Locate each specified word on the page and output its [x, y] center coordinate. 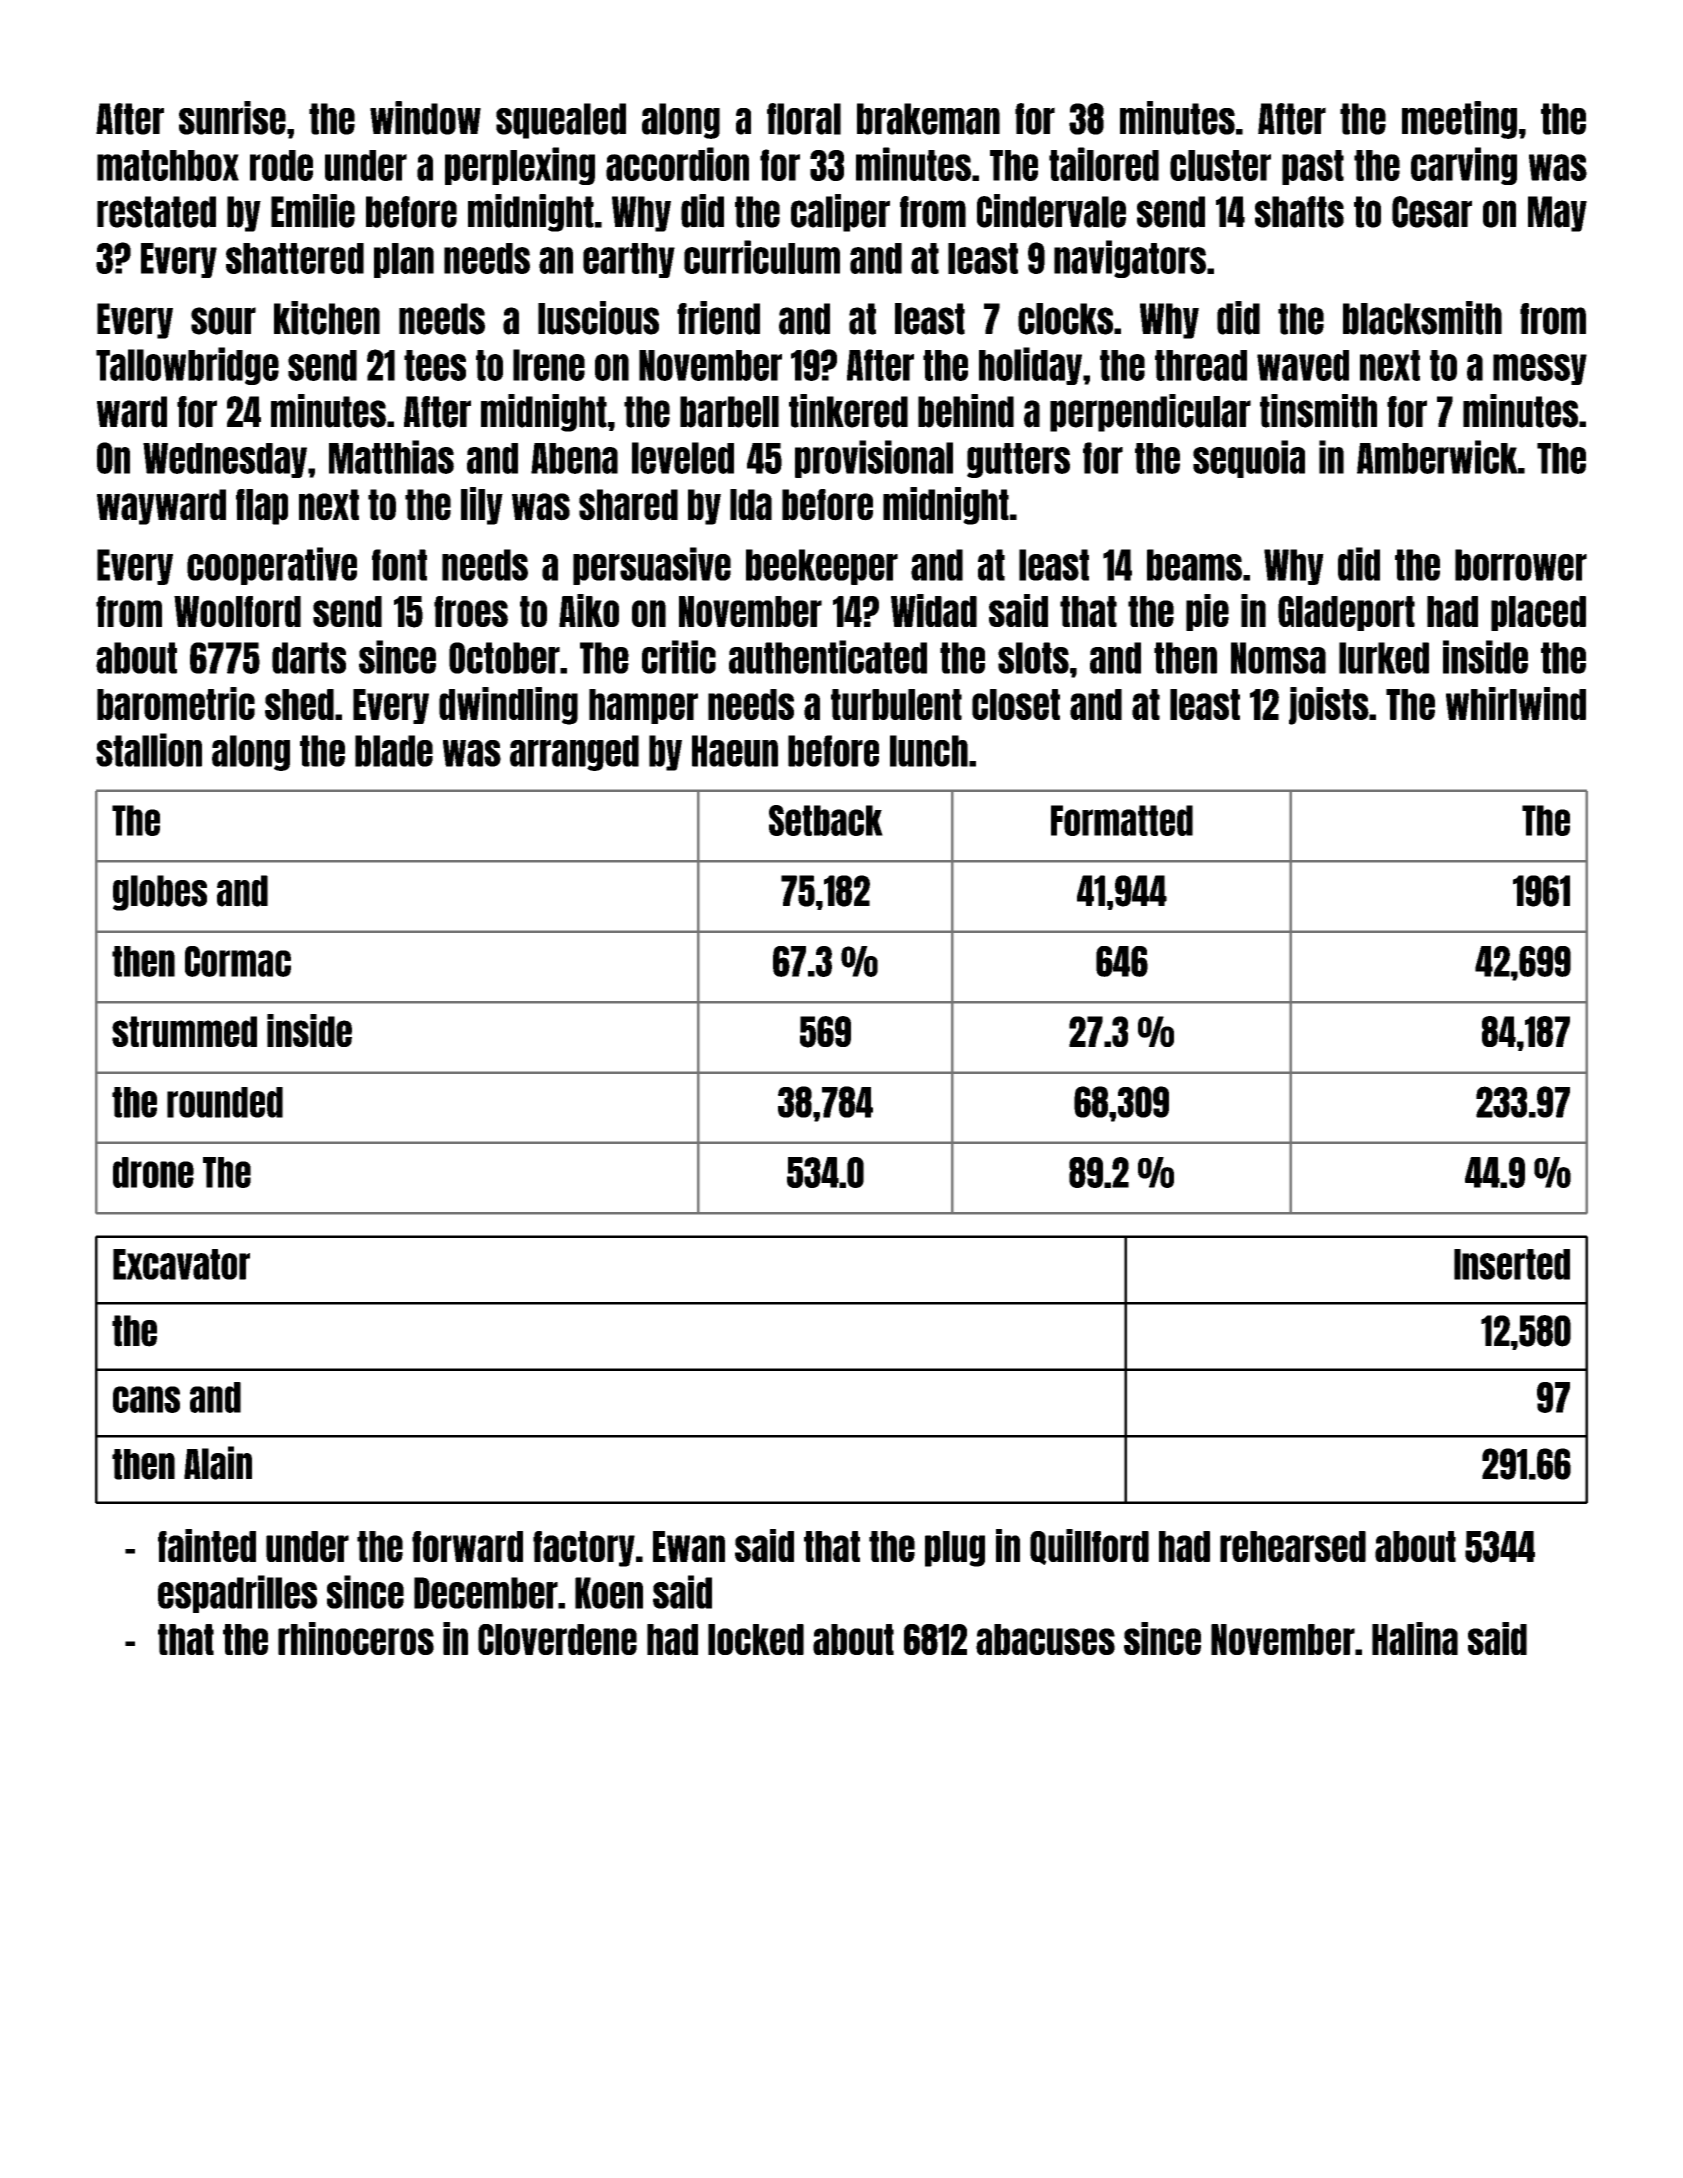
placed [1538, 613]
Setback [826, 820]
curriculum [762, 257]
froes [471, 611]
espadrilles [237, 1594]
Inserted [1512, 1264]
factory [584, 1549]
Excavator [181, 1264]
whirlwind [1516, 703]
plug [955, 1549]
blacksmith [1422, 318]
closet [1016, 704]
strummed [184, 1031]
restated [156, 212]
